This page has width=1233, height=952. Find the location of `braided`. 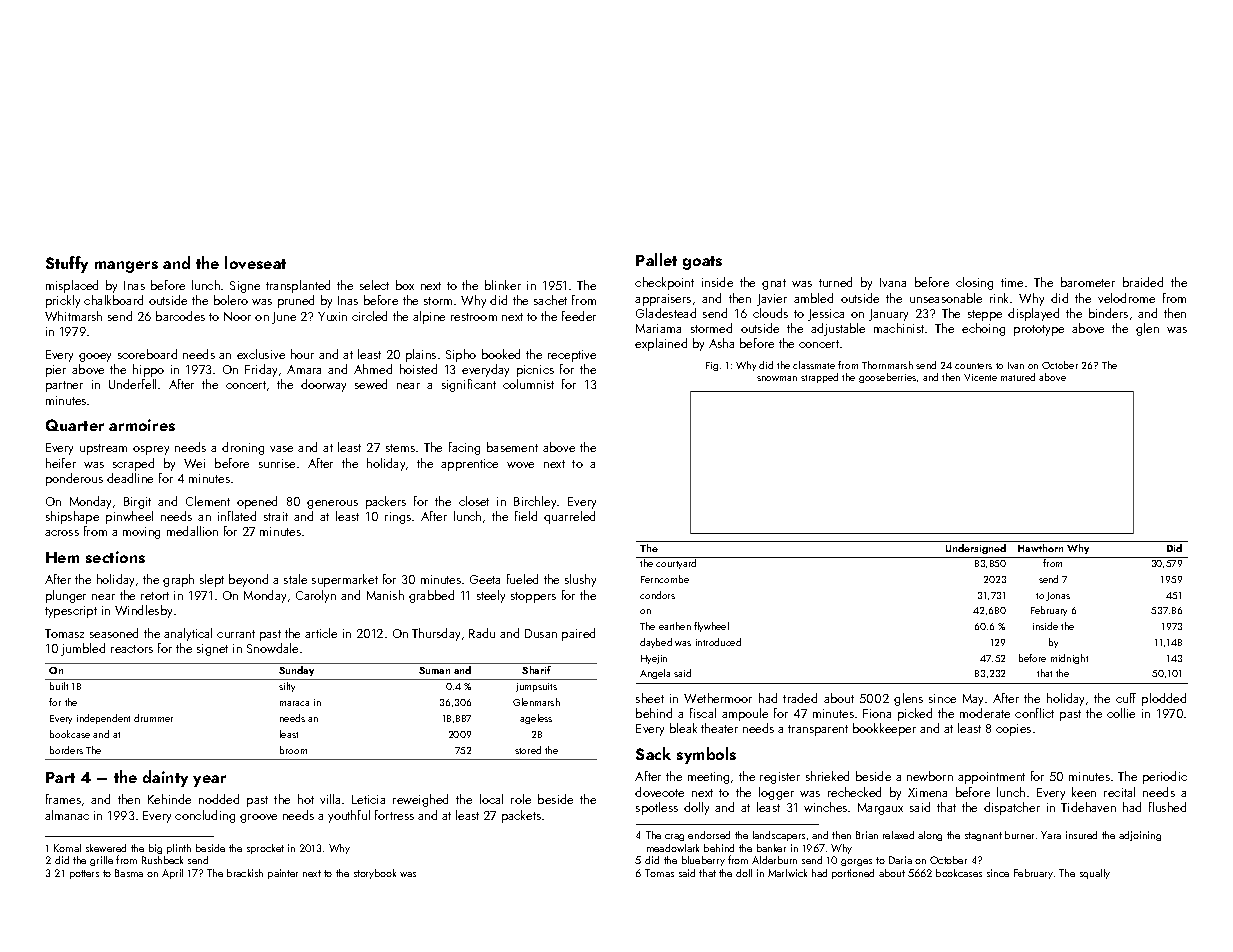

braided is located at coordinates (1143, 282).
